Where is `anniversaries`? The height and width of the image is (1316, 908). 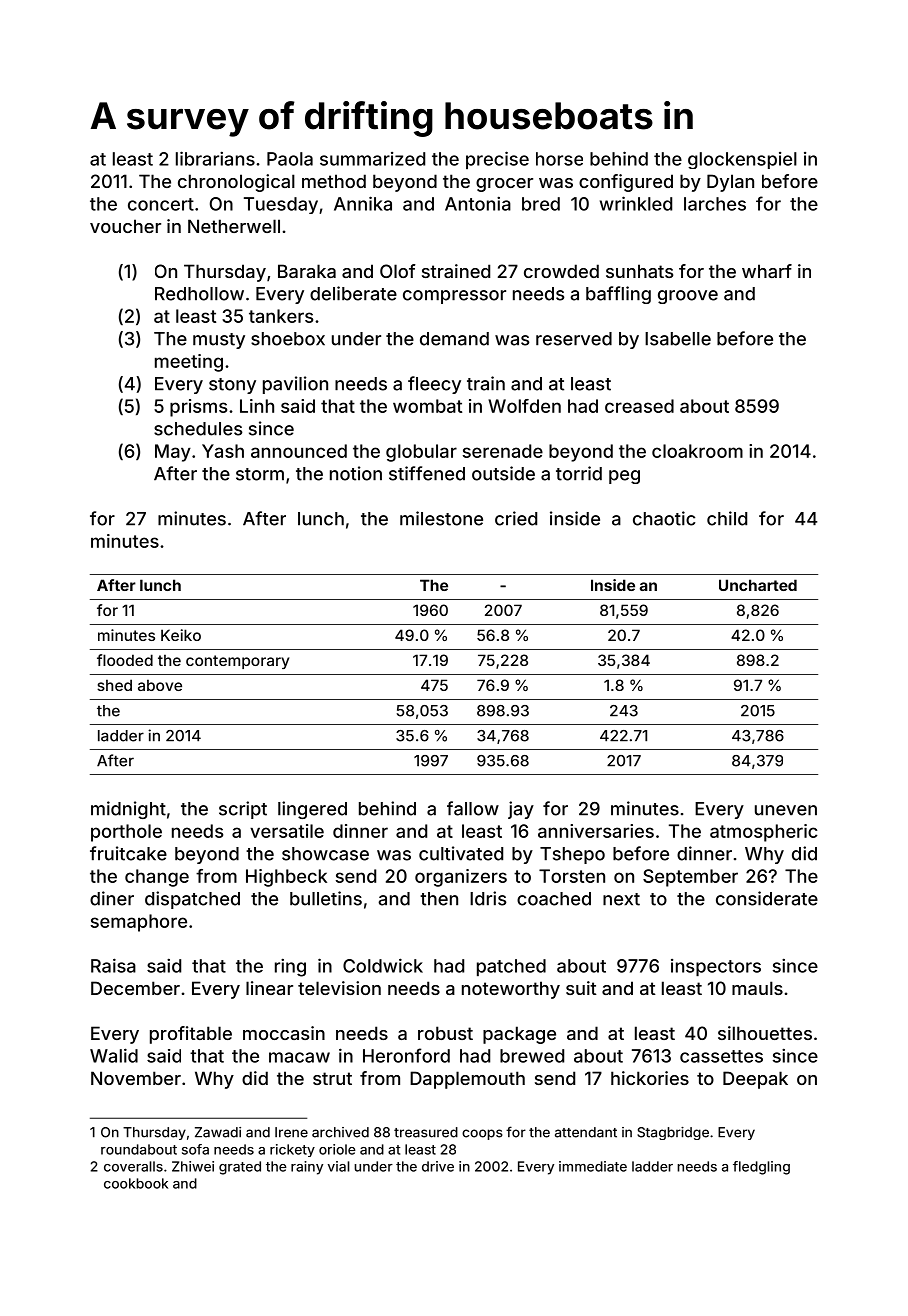 anniversaries is located at coordinates (596, 831).
